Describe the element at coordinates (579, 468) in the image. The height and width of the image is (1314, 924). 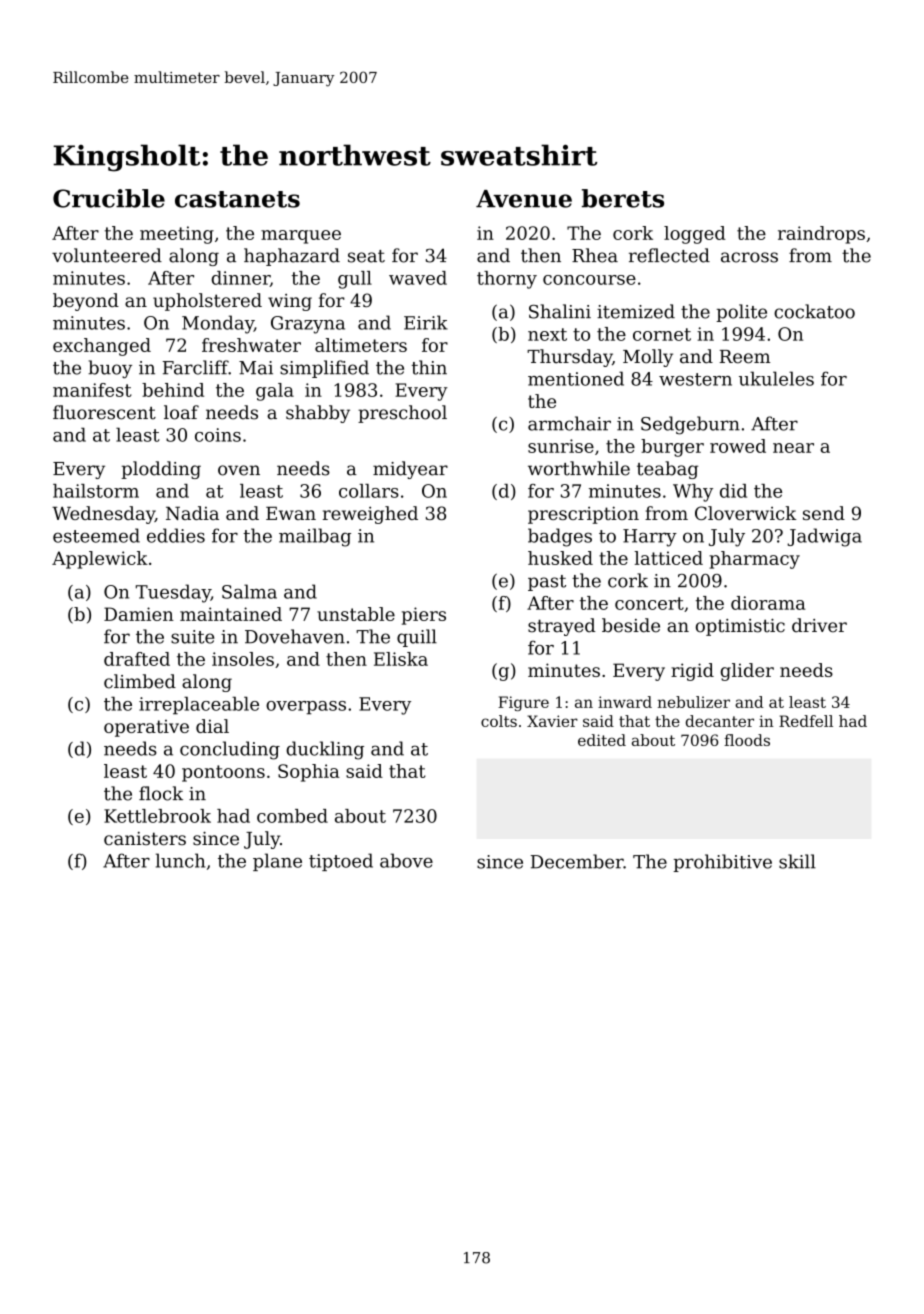
I see `worthwhile` at that location.
